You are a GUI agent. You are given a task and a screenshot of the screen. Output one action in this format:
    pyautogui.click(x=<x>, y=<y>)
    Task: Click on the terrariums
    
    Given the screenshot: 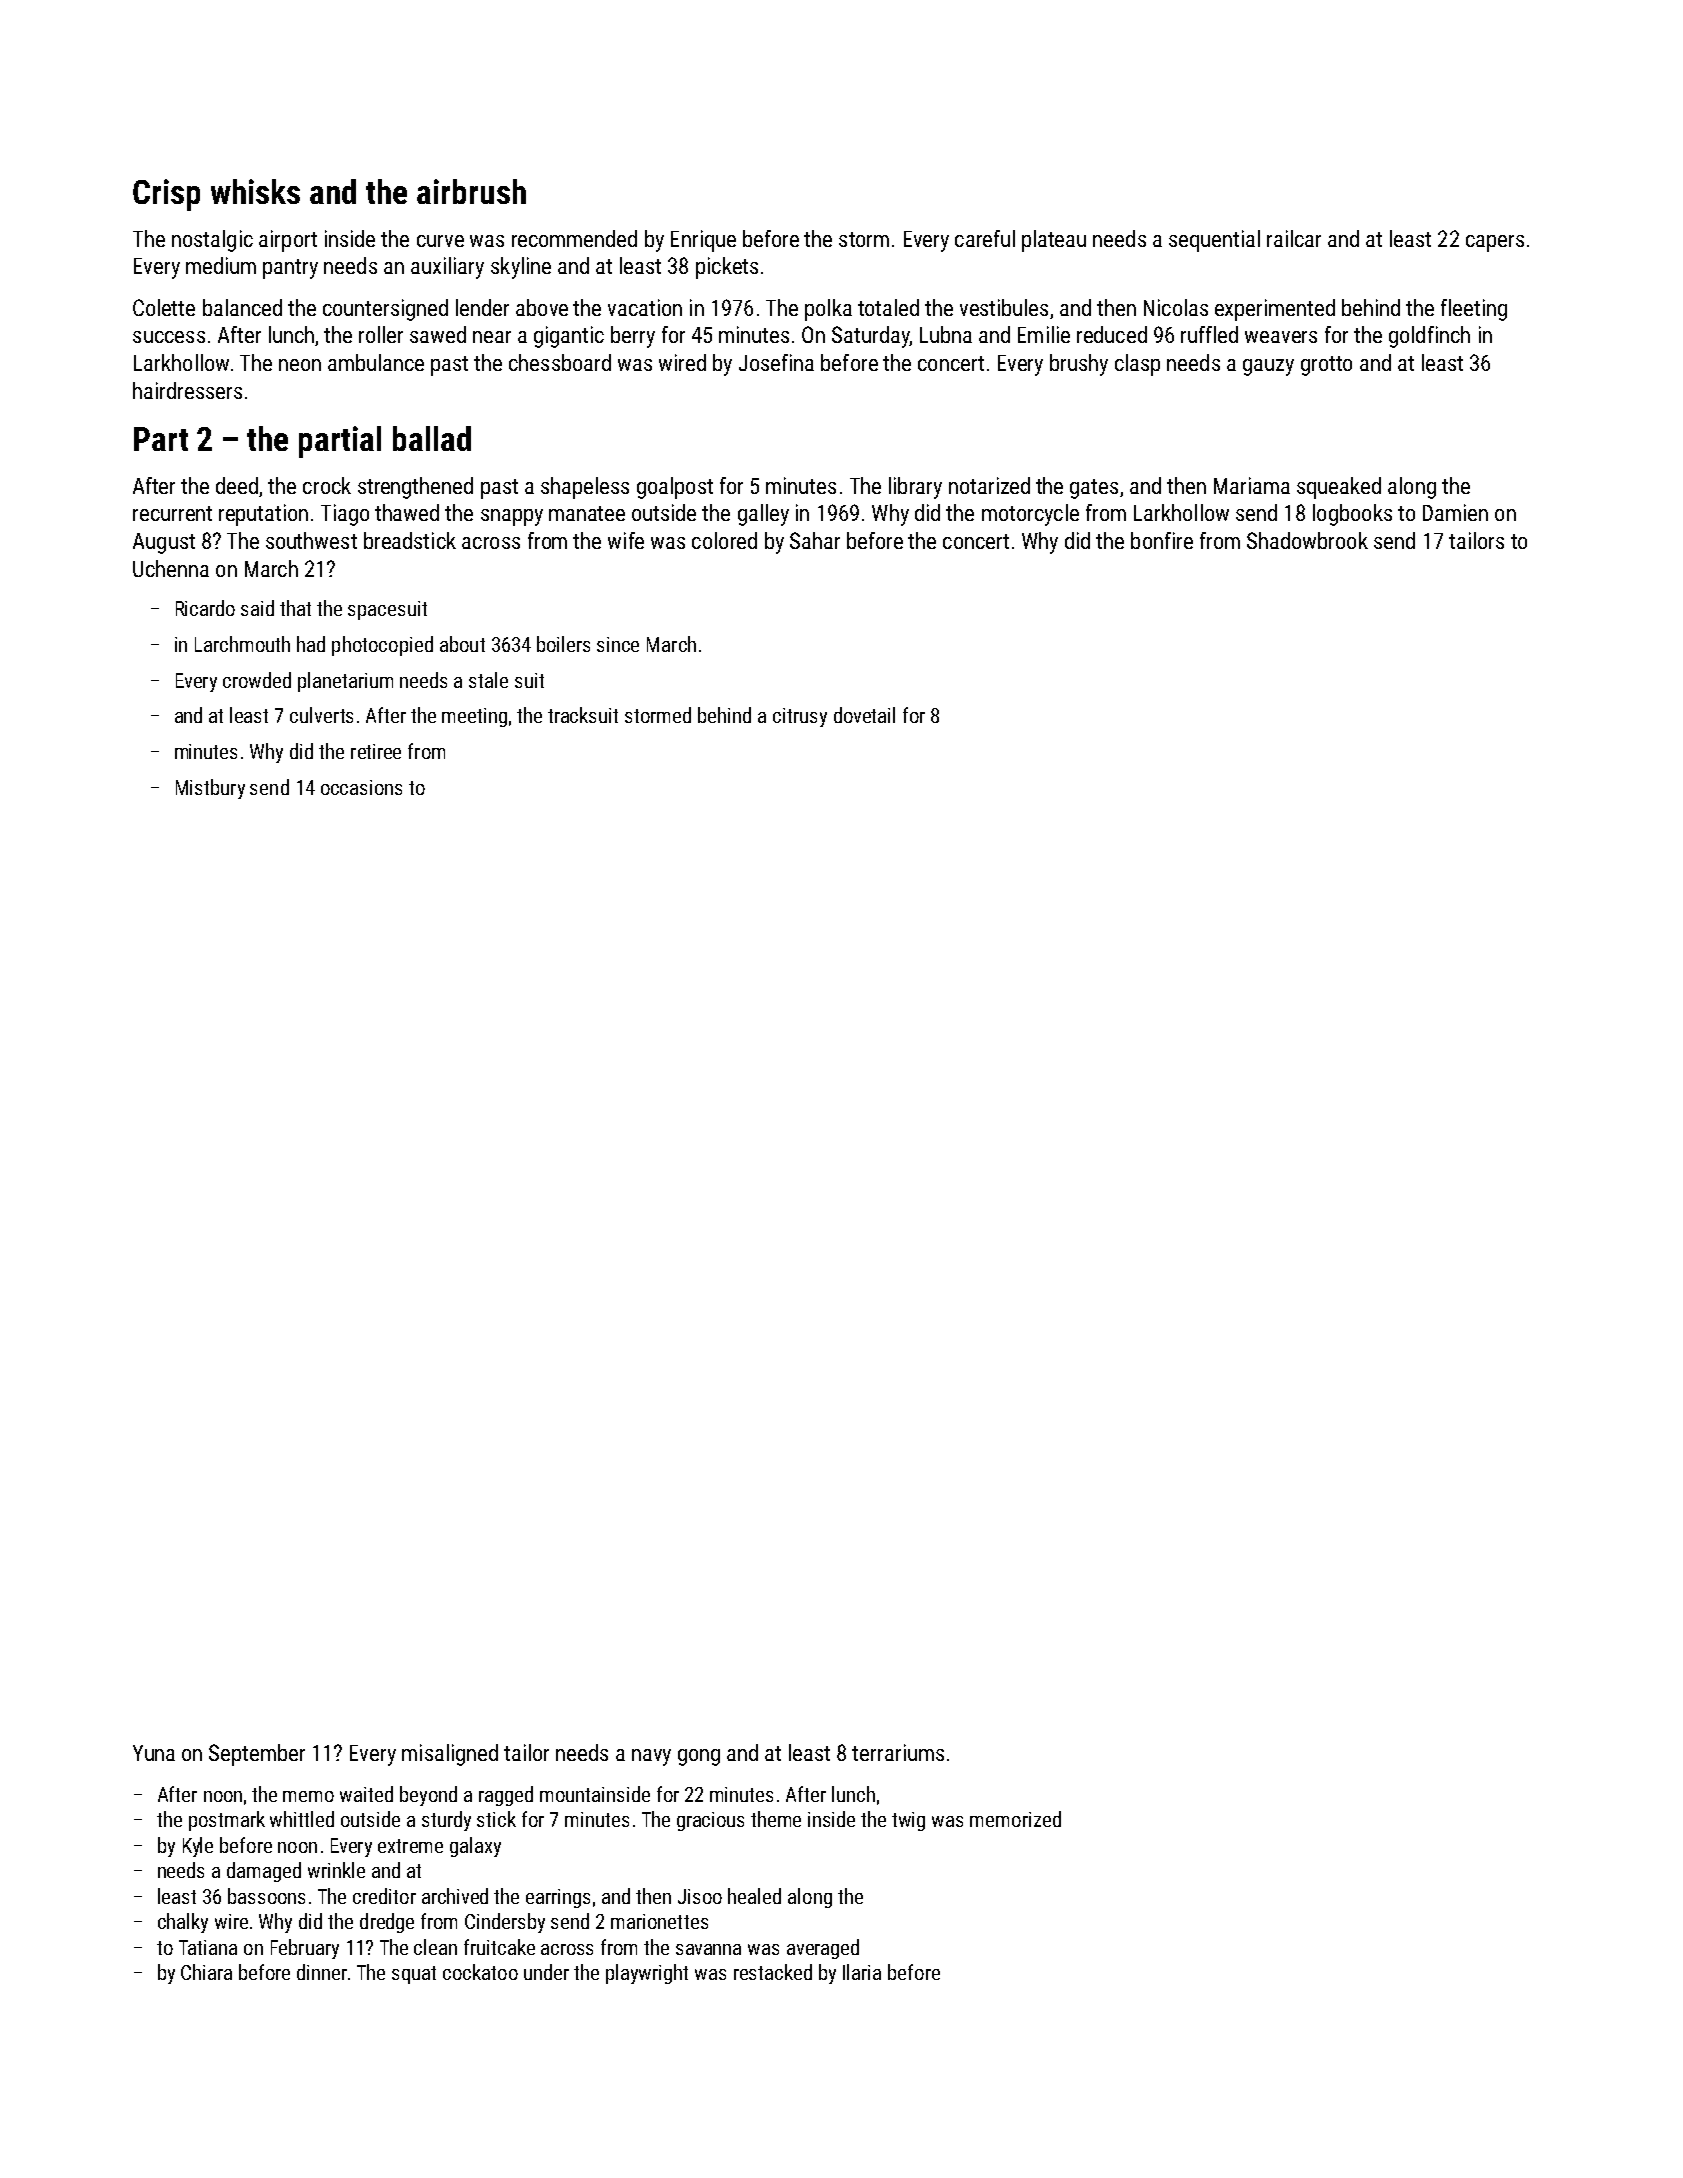 What is the action you would take?
    pyautogui.click(x=898, y=1752)
